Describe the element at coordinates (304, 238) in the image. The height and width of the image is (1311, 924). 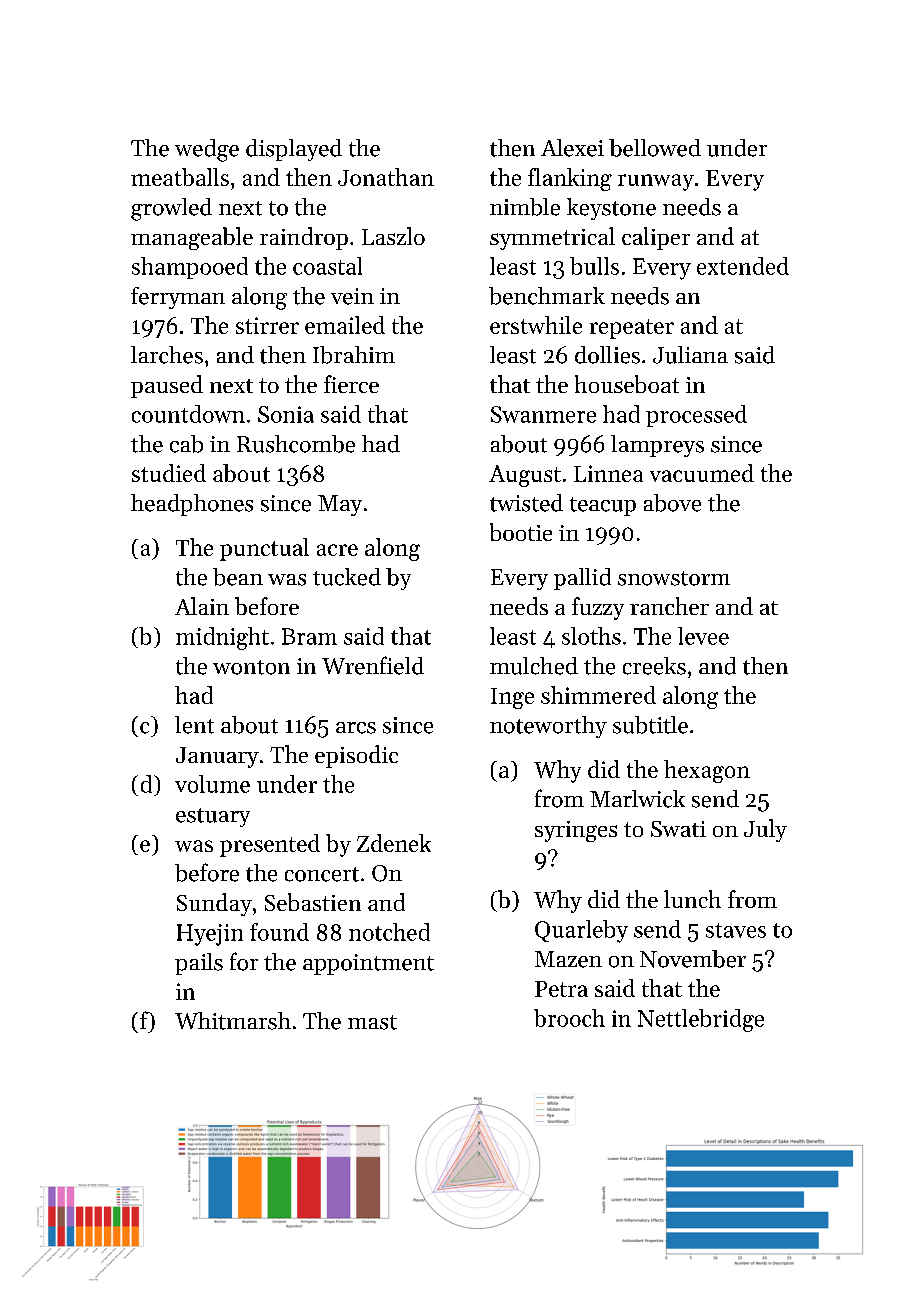
I see `raindrop` at that location.
